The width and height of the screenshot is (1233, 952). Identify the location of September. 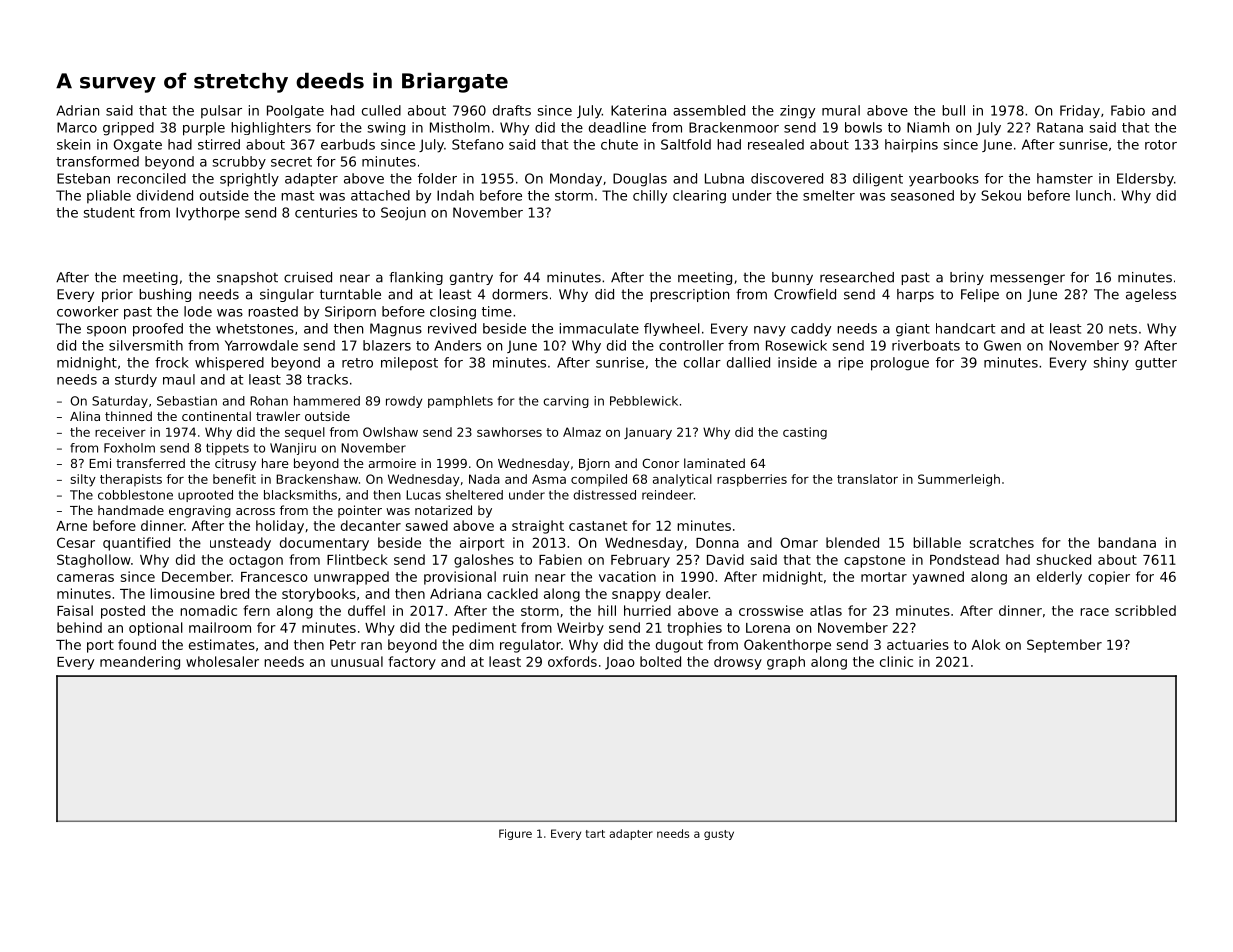
(1064, 646).
